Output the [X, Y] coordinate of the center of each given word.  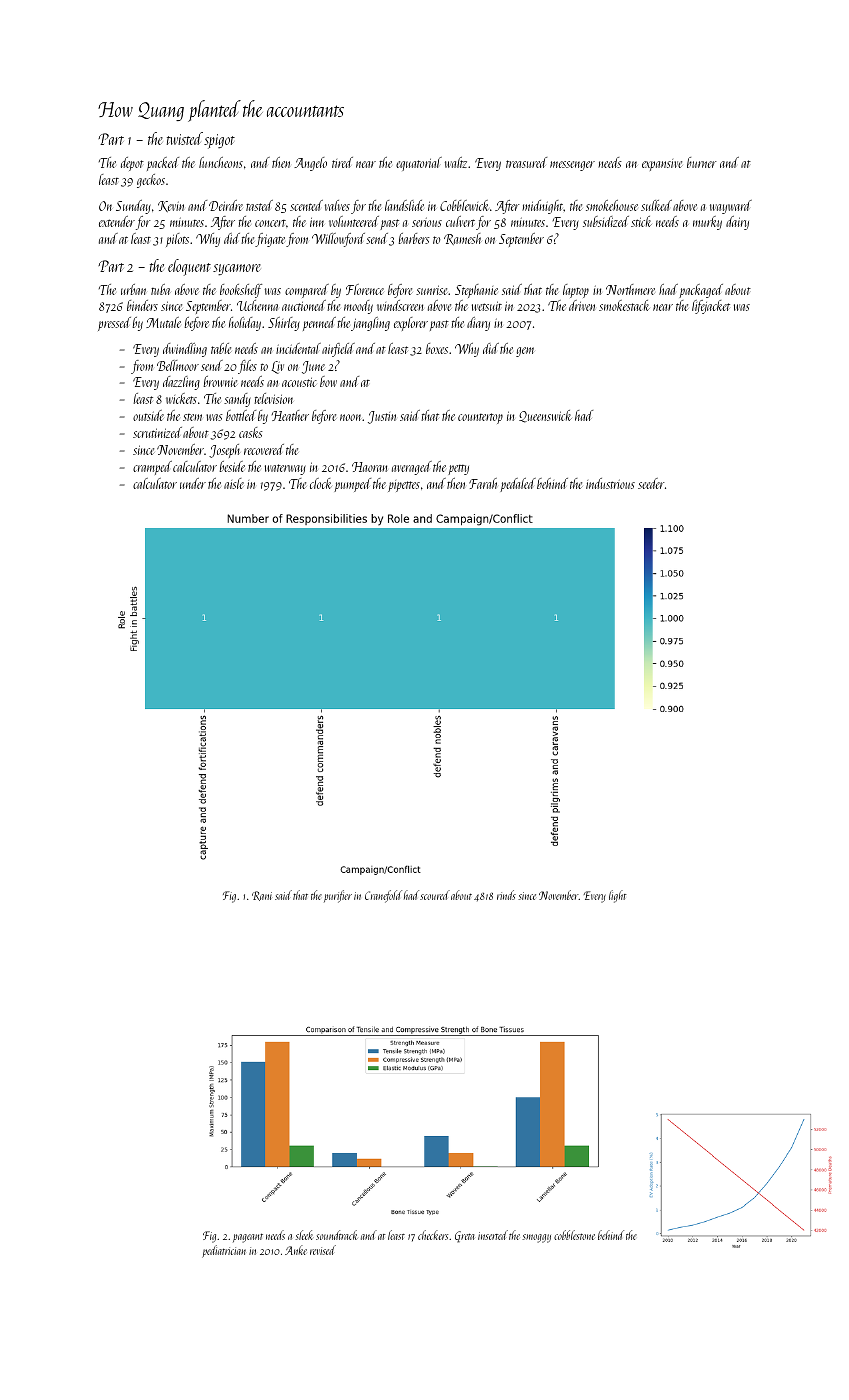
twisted [185, 138]
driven [582, 305]
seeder [651, 483]
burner [702, 162]
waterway [285, 469]
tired [342, 162]
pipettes [404, 486]
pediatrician [224, 1251]
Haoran [370, 467]
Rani [262, 896]
